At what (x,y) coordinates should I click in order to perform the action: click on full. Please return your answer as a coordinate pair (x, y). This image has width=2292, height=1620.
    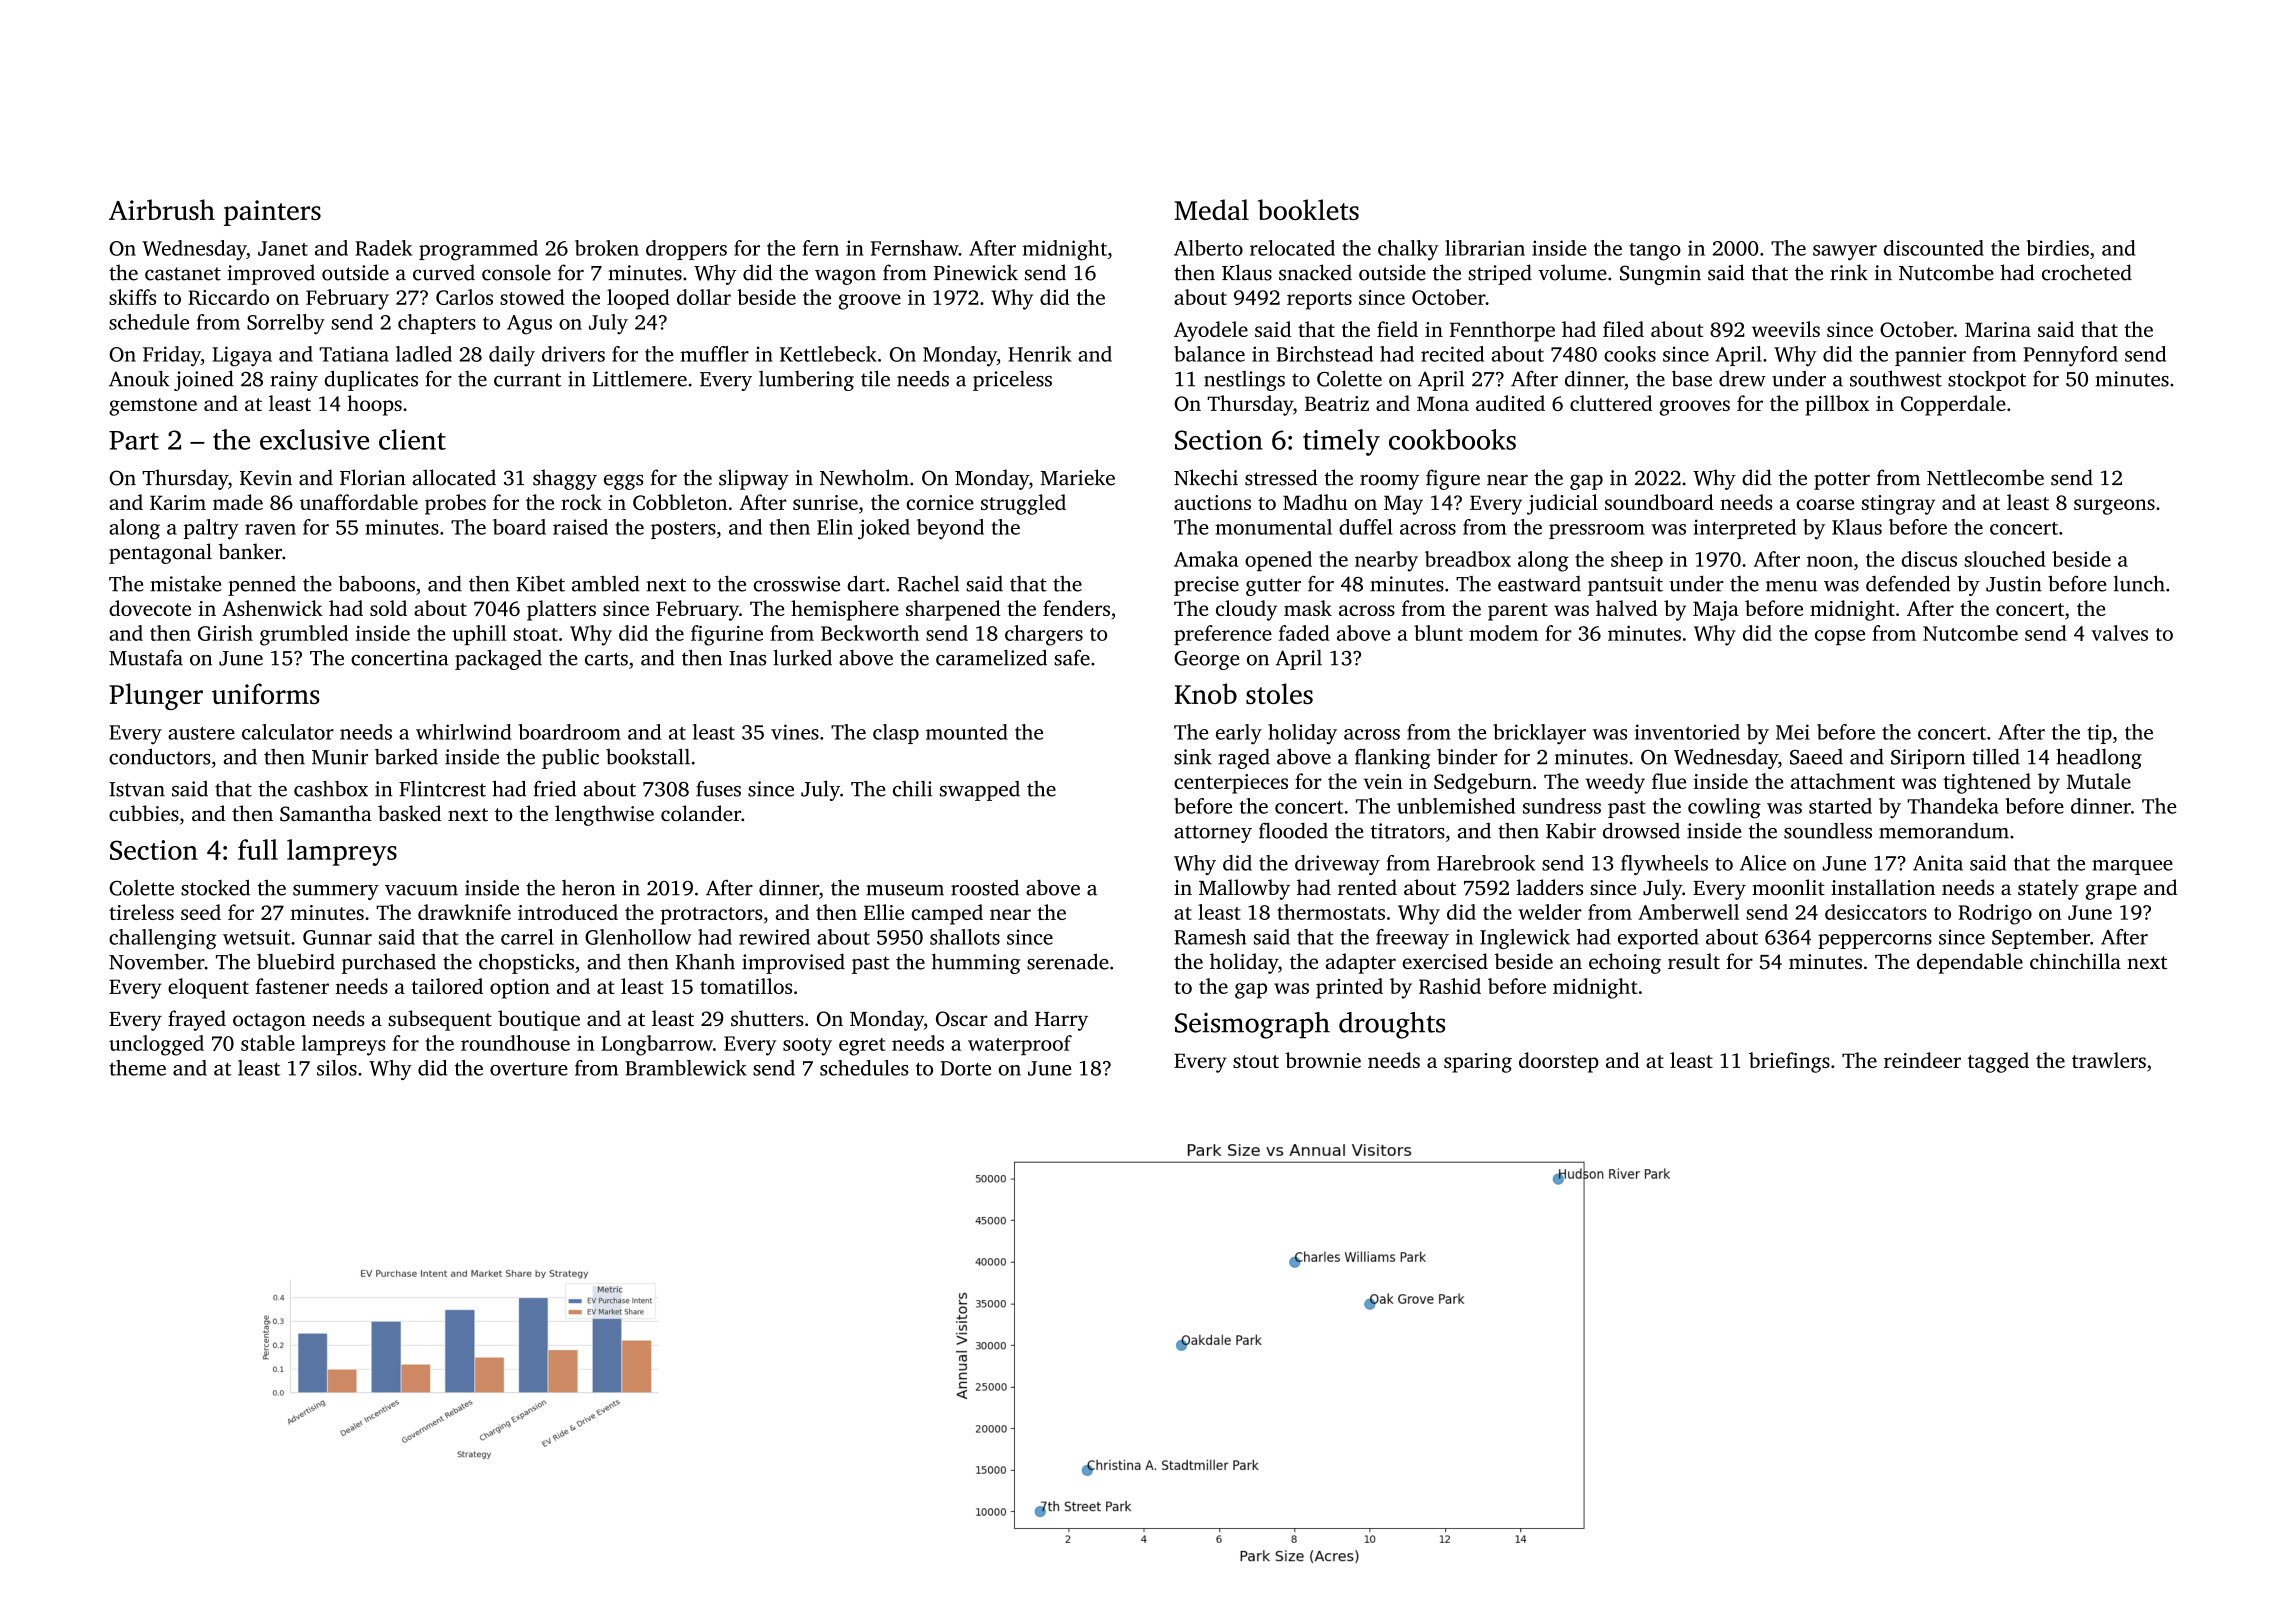
    Looking at the image, I should click on (258, 849).
